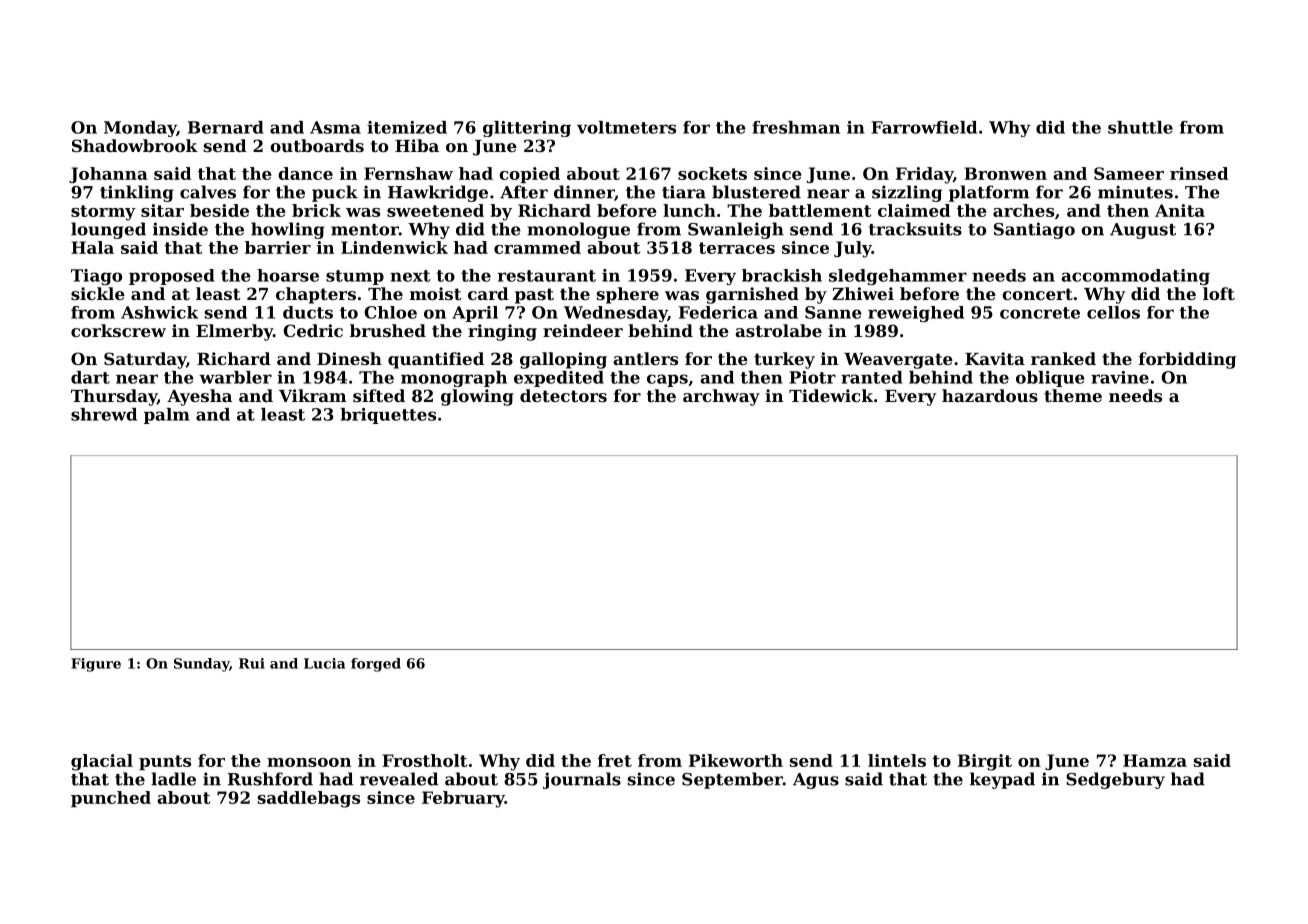 The image size is (1308, 924). I want to click on forged, so click(376, 665).
